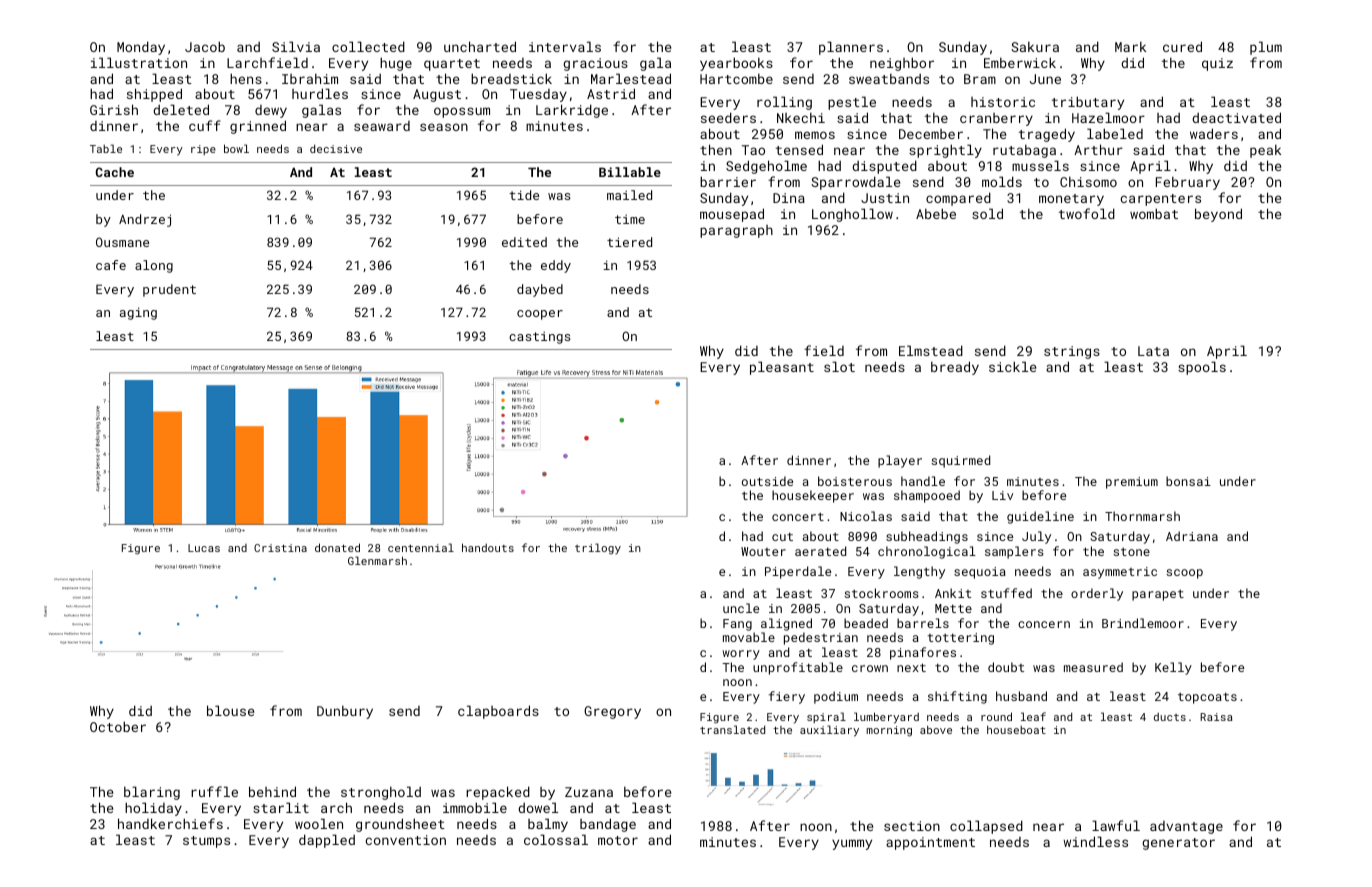 Image resolution: width=1372 pixels, height=887 pixels. Describe the element at coordinates (540, 315) in the image. I see `cooper` at that location.
